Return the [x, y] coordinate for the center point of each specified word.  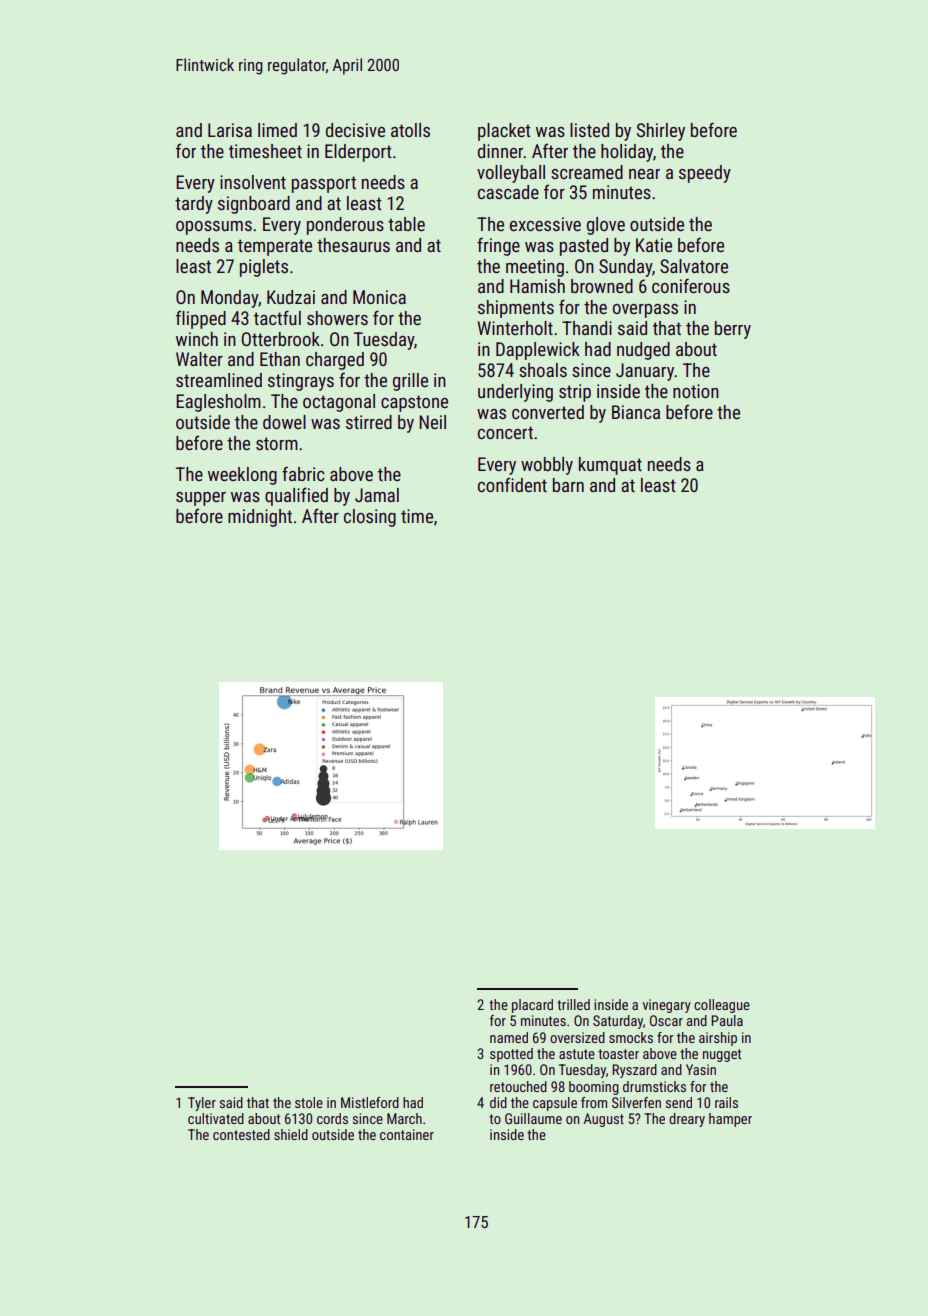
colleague [722, 1006]
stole [309, 1102]
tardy [194, 205]
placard [532, 1006]
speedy [705, 174]
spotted [511, 1055]
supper [201, 499]
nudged [643, 351]
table [406, 224]
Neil [432, 422]
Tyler [202, 1104]
